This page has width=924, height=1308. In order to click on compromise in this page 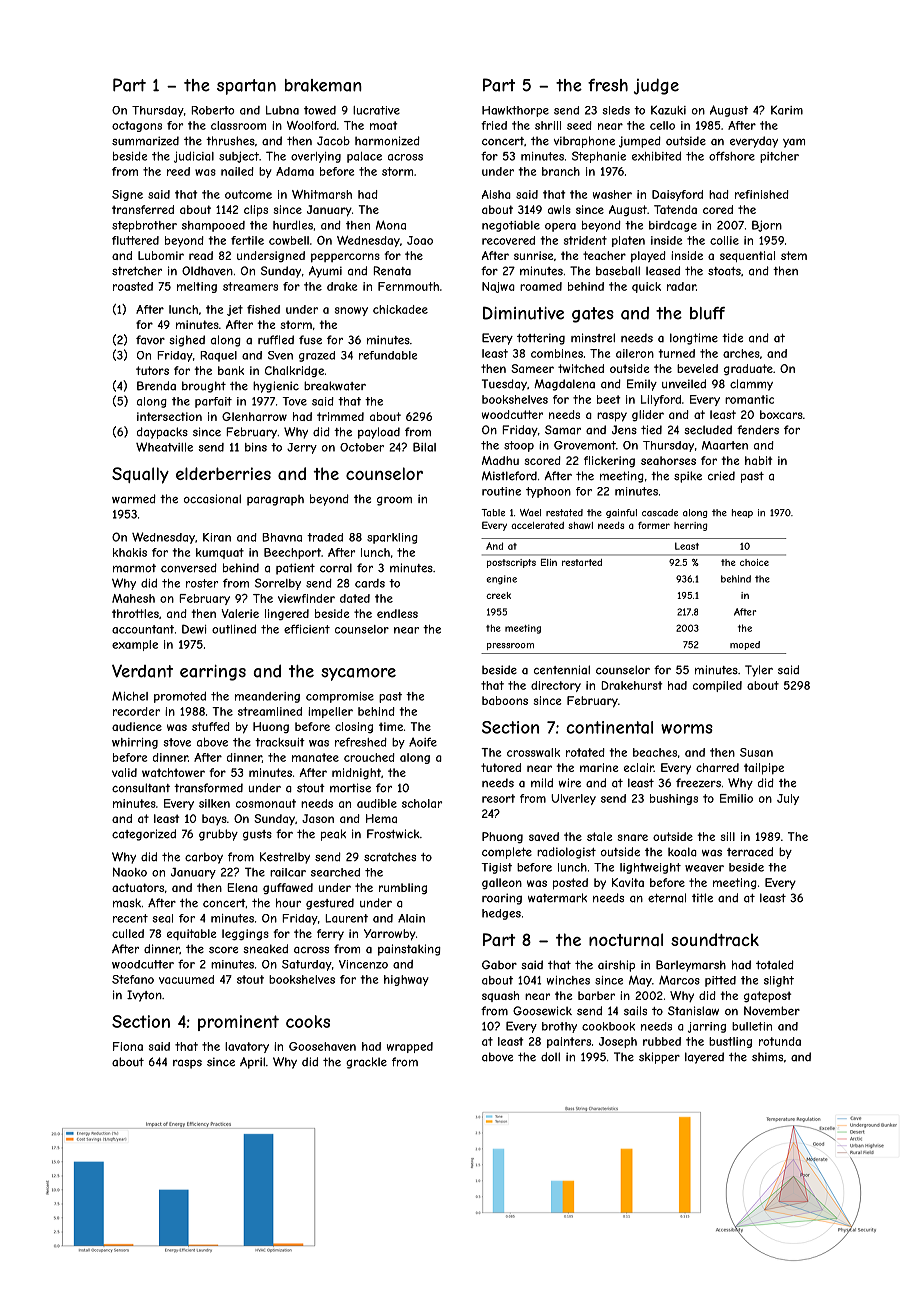, I will do `click(340, 697)`.
